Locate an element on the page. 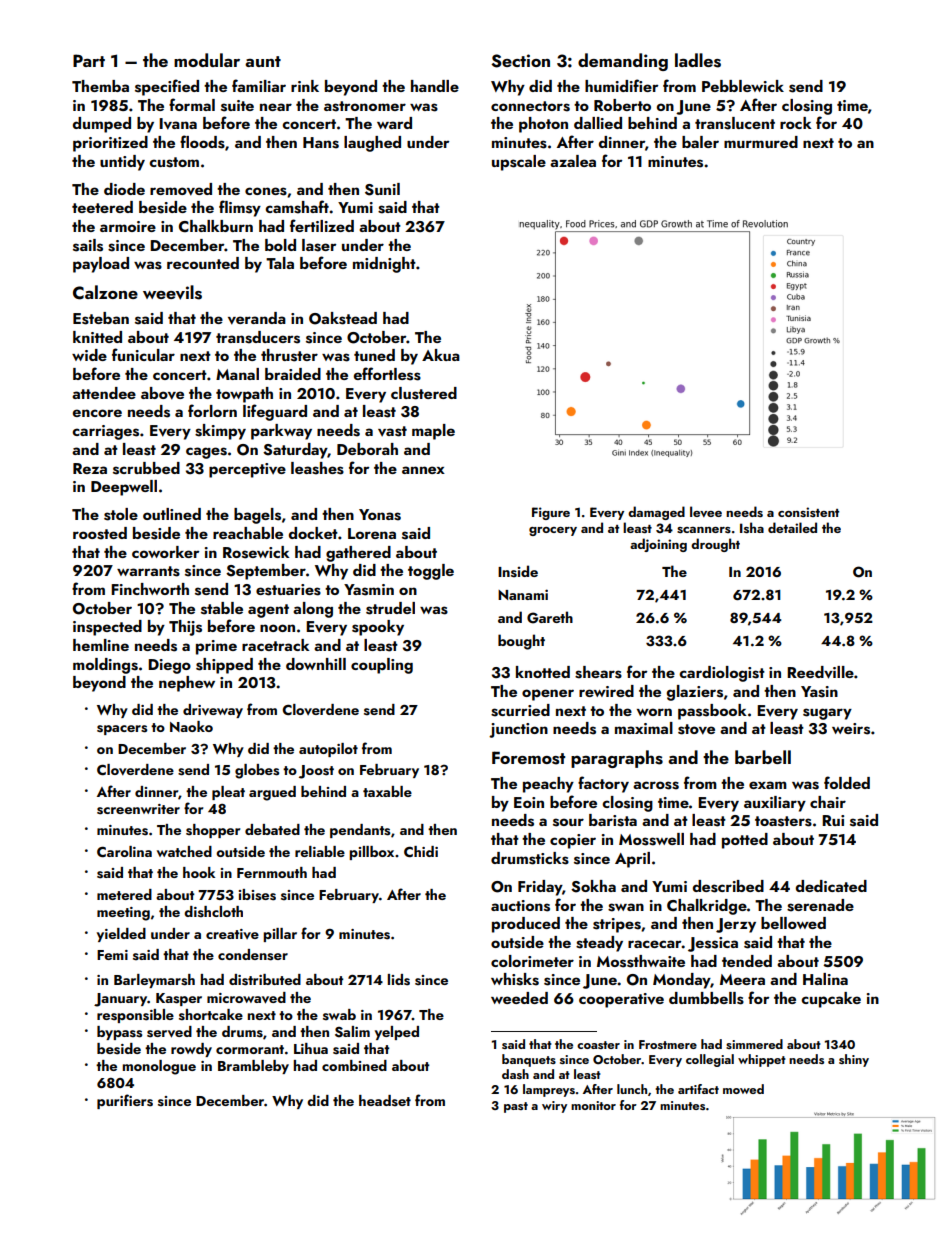 Image resolution: width=952 pixels, height=1233 pixels. lids is located at coordinates (399, 980).
